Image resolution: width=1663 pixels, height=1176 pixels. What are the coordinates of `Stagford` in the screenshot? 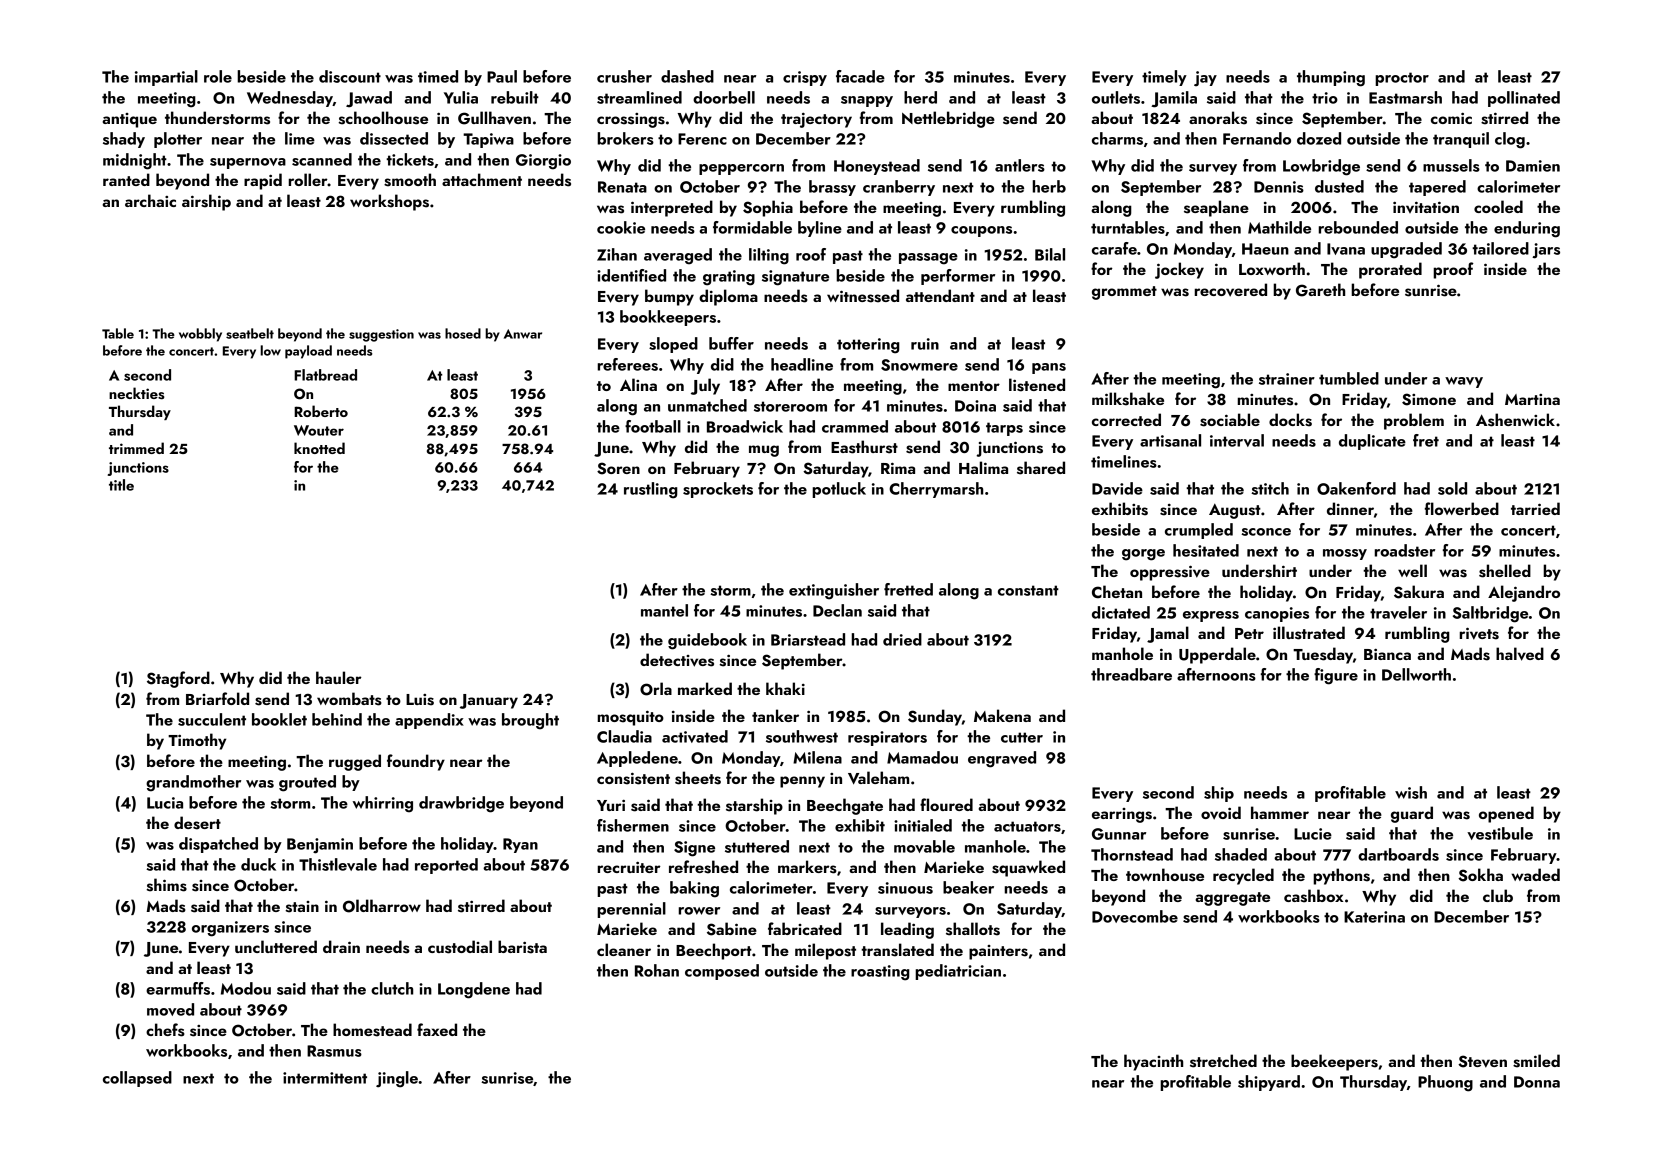 It's located at (178, 679).
